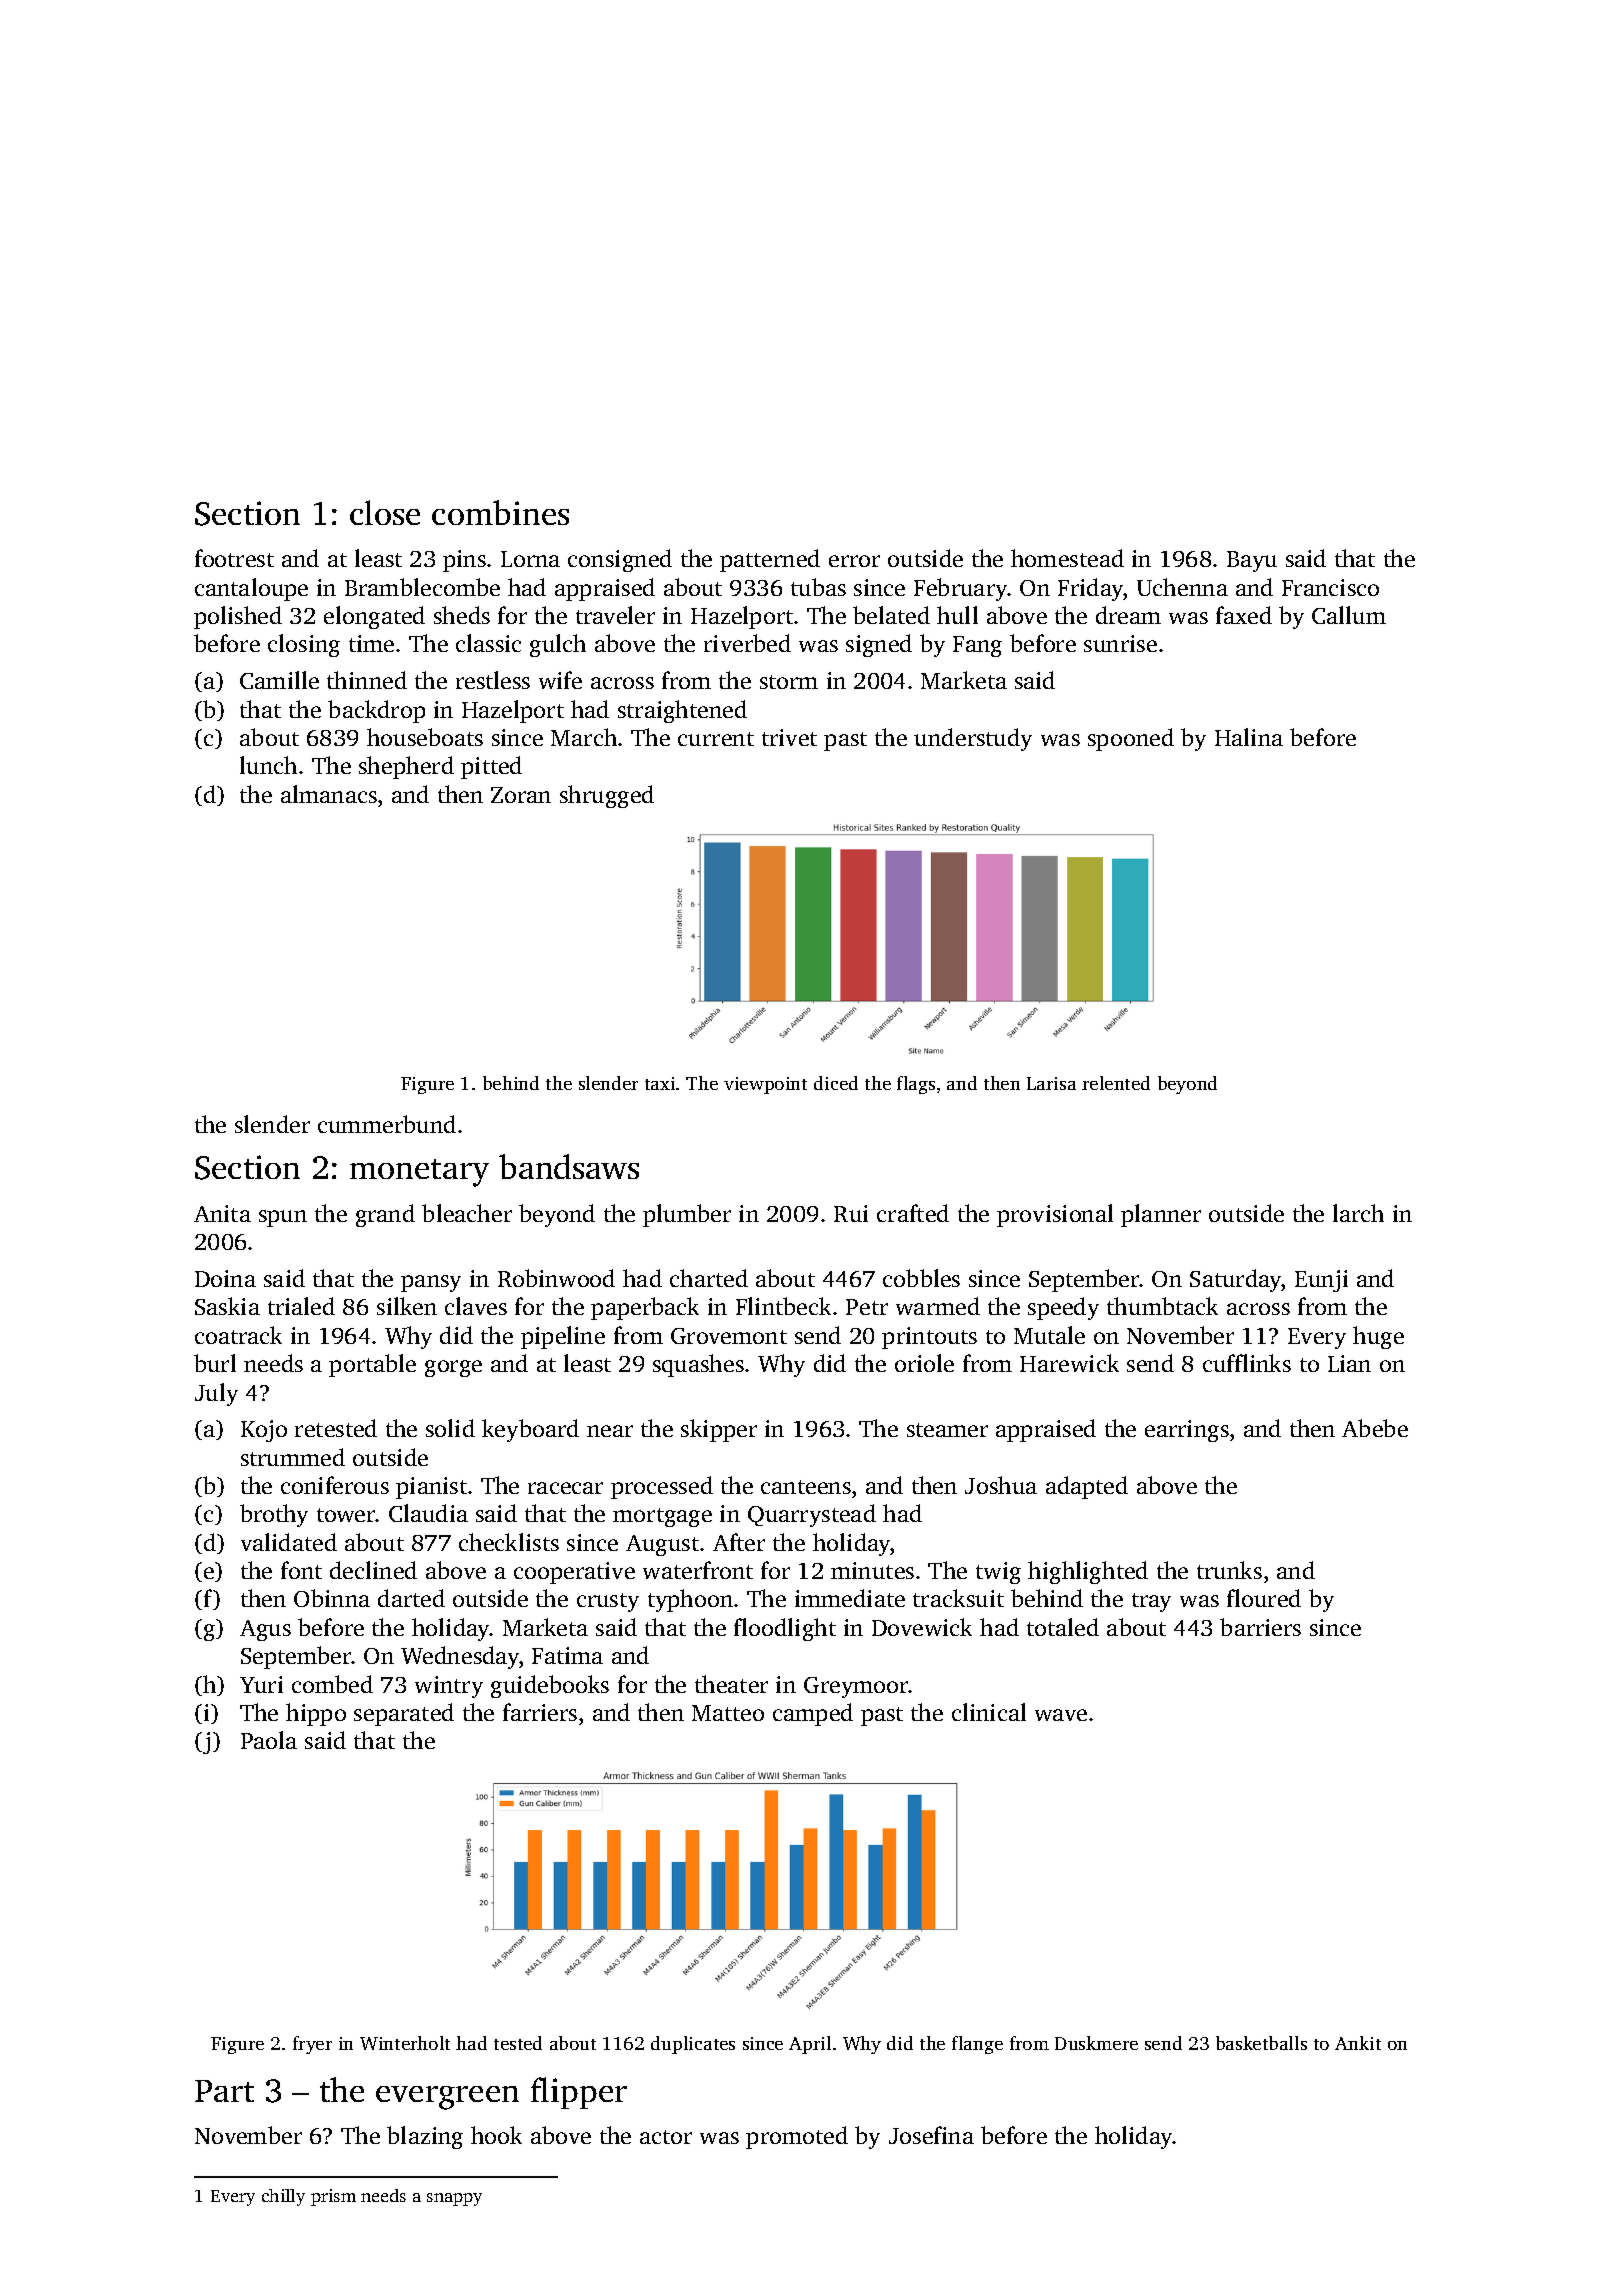  I want to click on basketballs, so click(1261, 2043).
